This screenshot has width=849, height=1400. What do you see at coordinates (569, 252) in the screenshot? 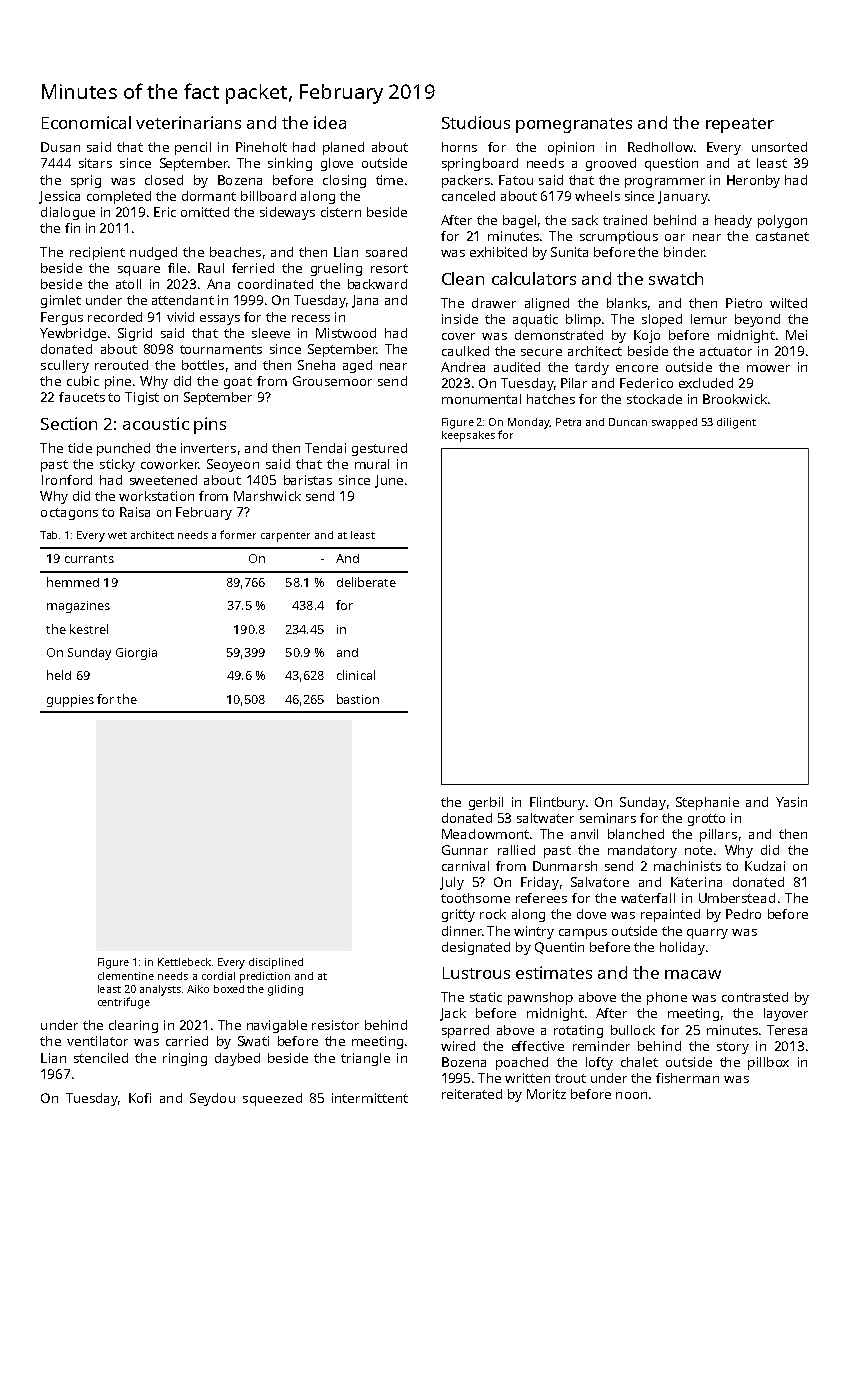
I see `Sunita` at bounding box center [569, 252].
